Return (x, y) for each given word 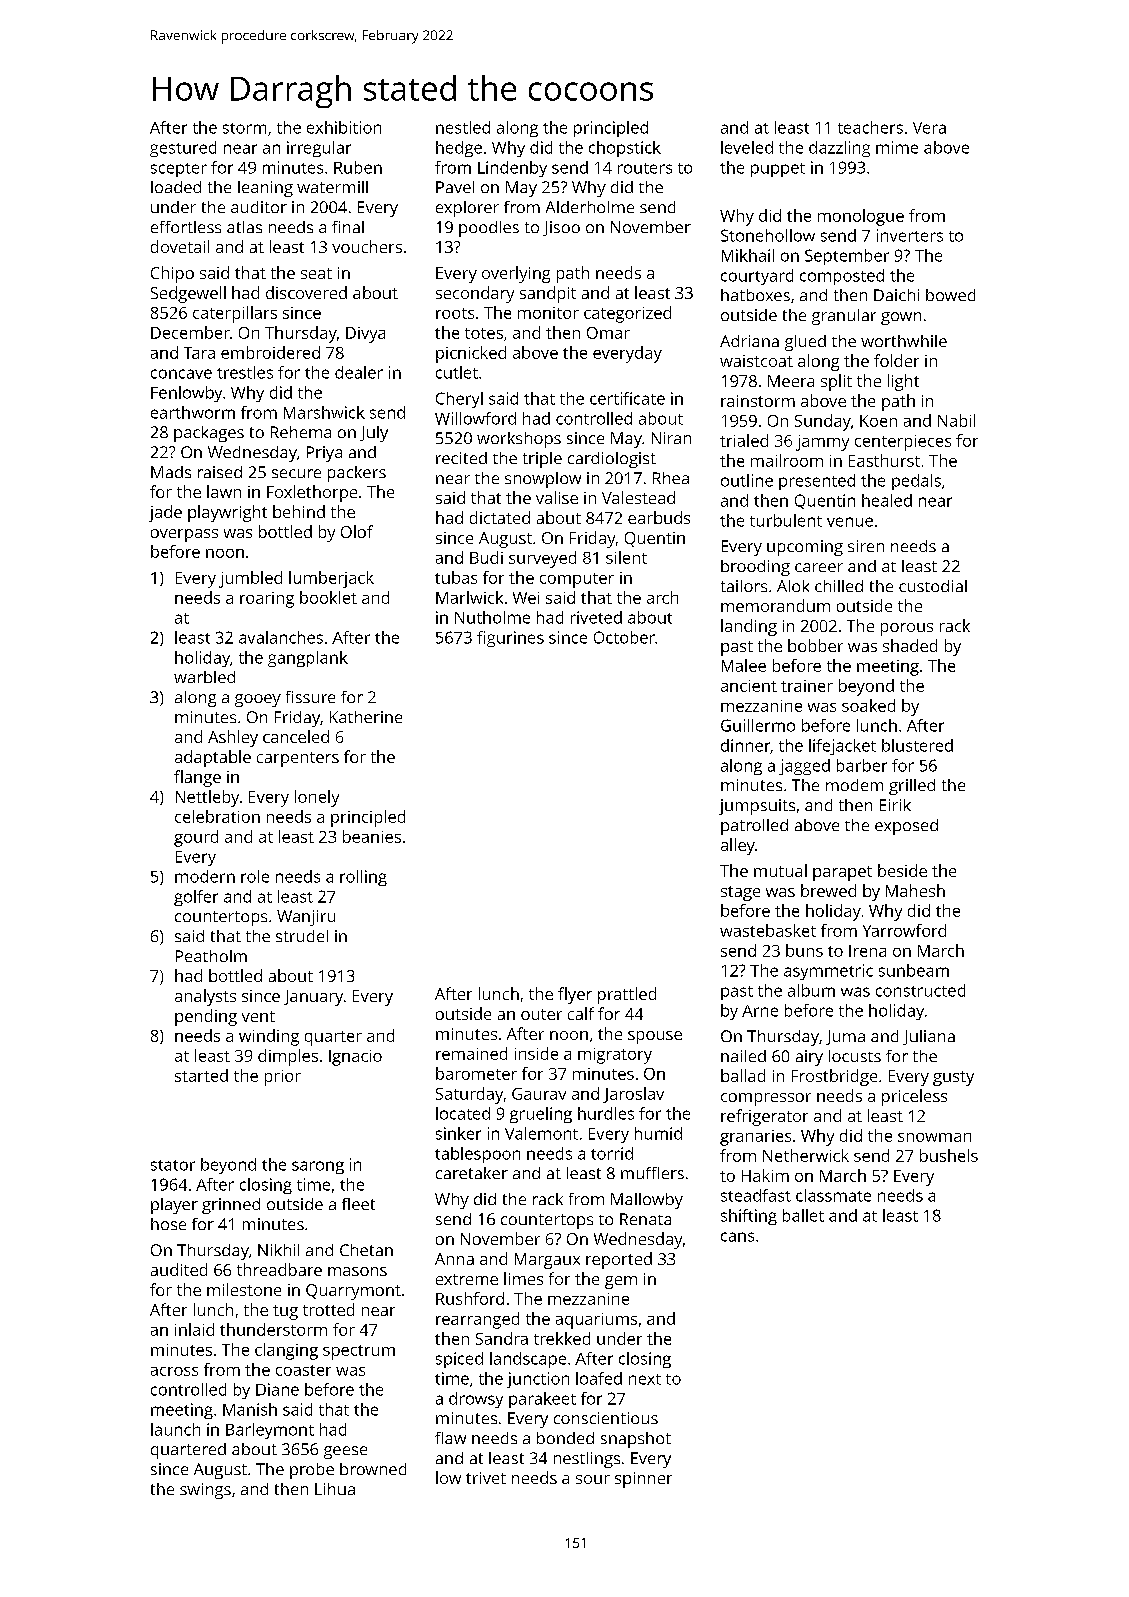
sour (593, 1479)
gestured (183, 149)
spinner (643, 1480)
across (174, 1371)
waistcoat (756, 361)
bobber (815, 645)
